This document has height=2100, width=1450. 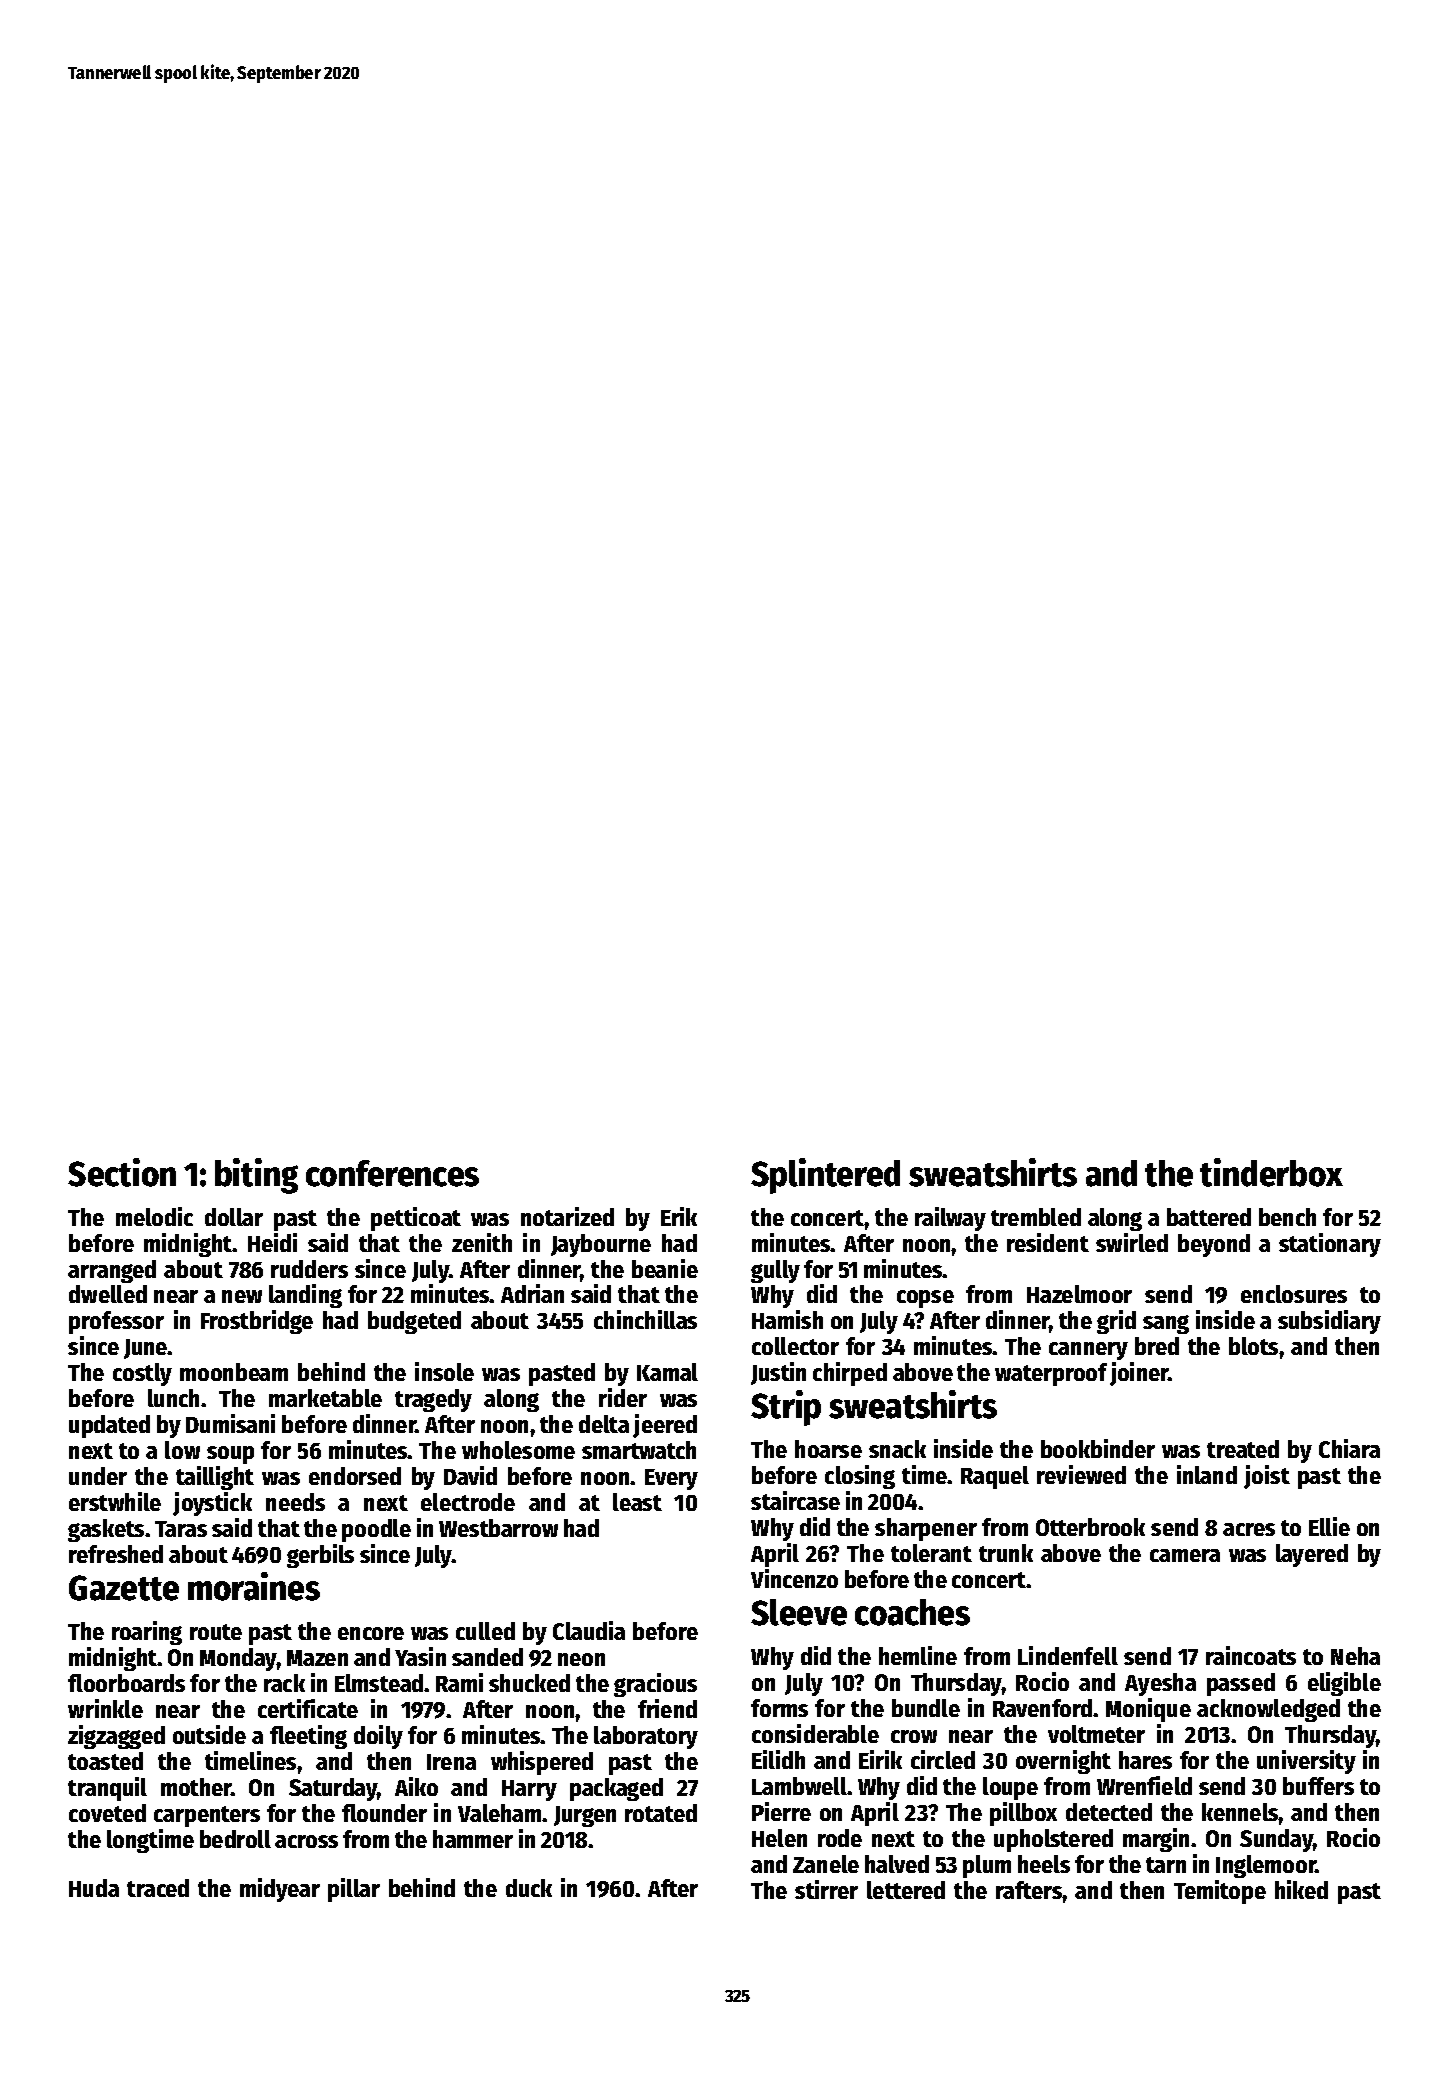 What do you see at coordinates (1145, 1760) in the document?
I see `hares` at bounding box center [1145, 1760].
